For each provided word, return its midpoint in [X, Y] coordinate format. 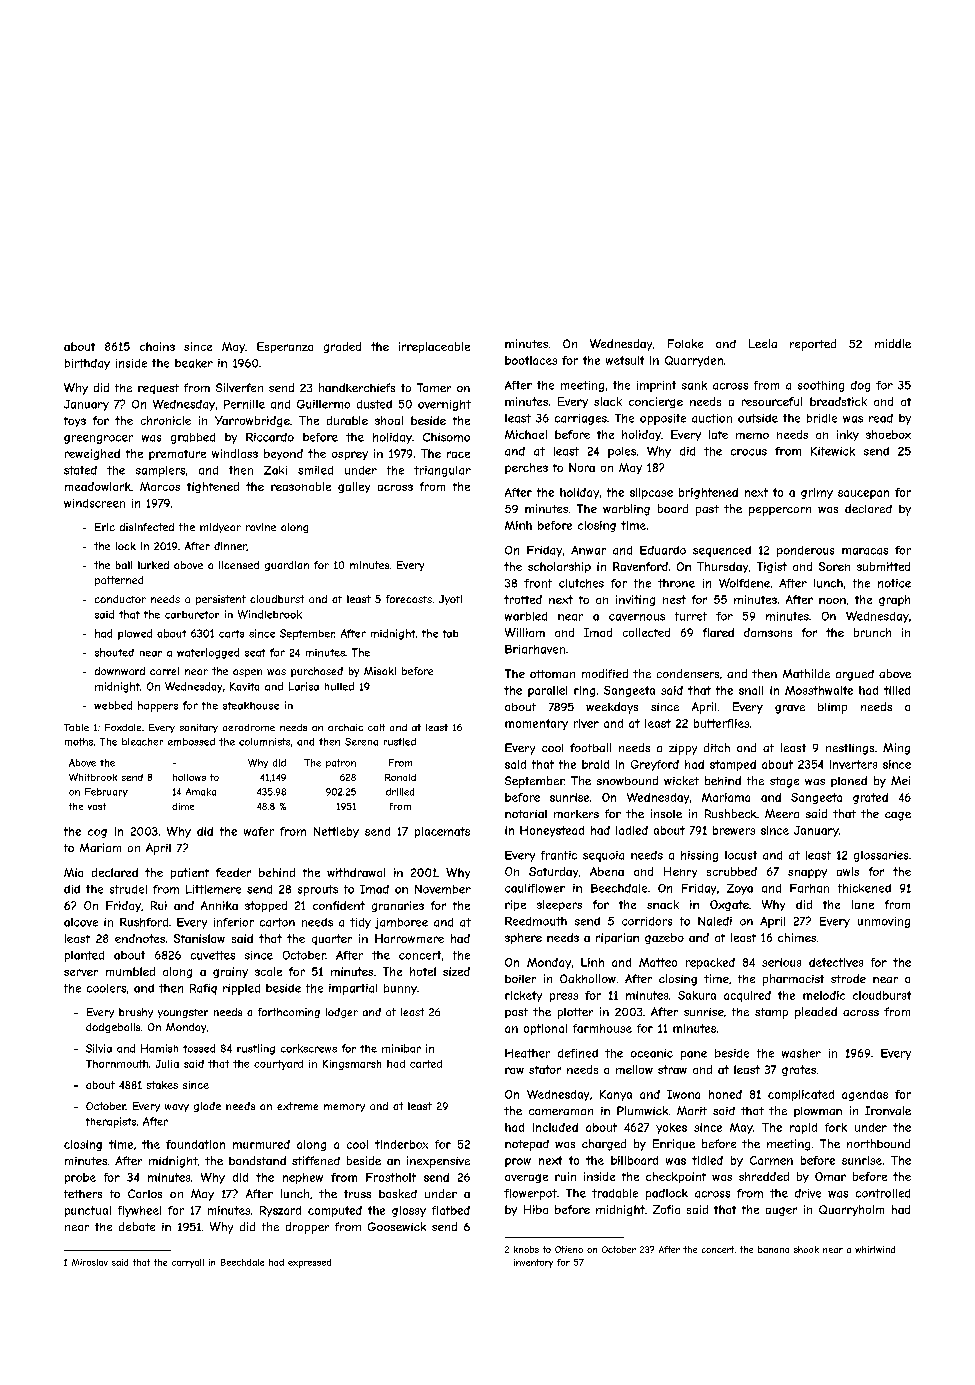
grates [799, 1070]
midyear [220, 528]
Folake [685, 343]
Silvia [99, 1048]
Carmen [771, 1160]
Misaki [380, 671]
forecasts [409, 599]
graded [342, 347]
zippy [683, 749]
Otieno [569, 1249]
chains [157, 346]
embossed [191, 742]
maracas [865, 551]
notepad [527, 1145]
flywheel [139, 1211]
